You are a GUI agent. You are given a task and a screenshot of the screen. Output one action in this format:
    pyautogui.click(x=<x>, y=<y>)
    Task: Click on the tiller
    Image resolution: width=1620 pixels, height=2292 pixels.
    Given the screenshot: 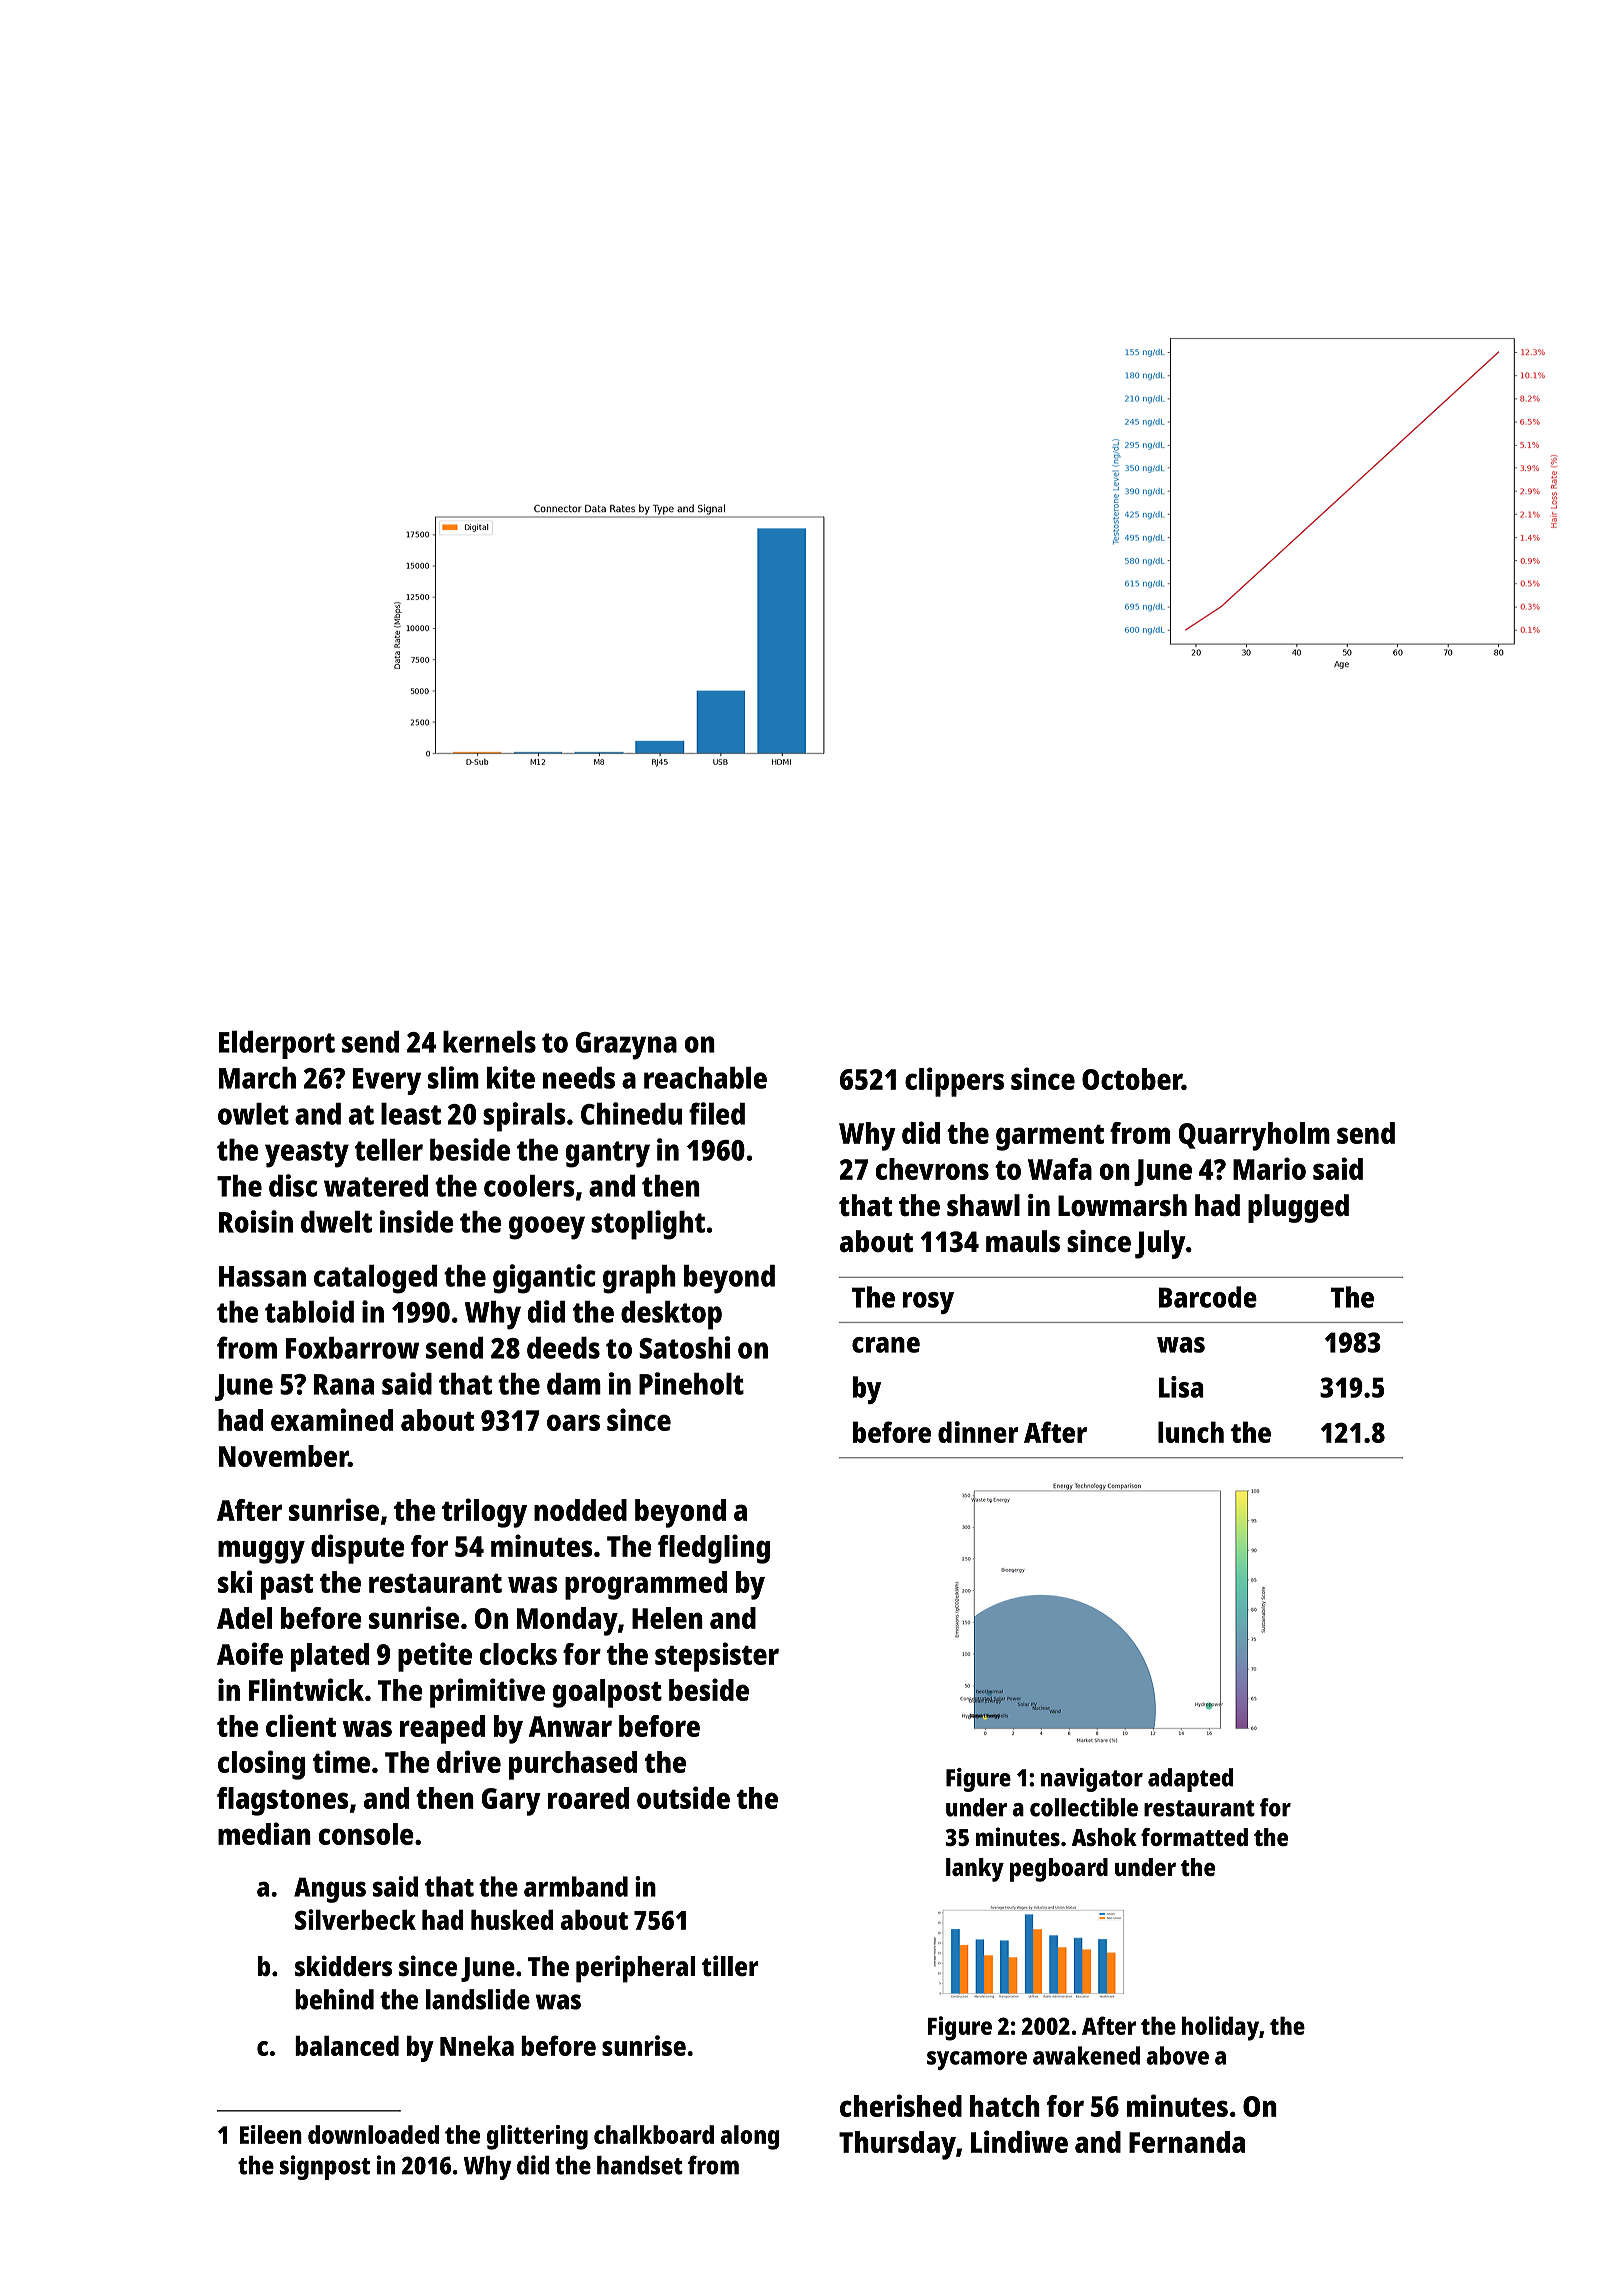 What is the action you would take?
    pyautogui.click(x=730, y=1965)
